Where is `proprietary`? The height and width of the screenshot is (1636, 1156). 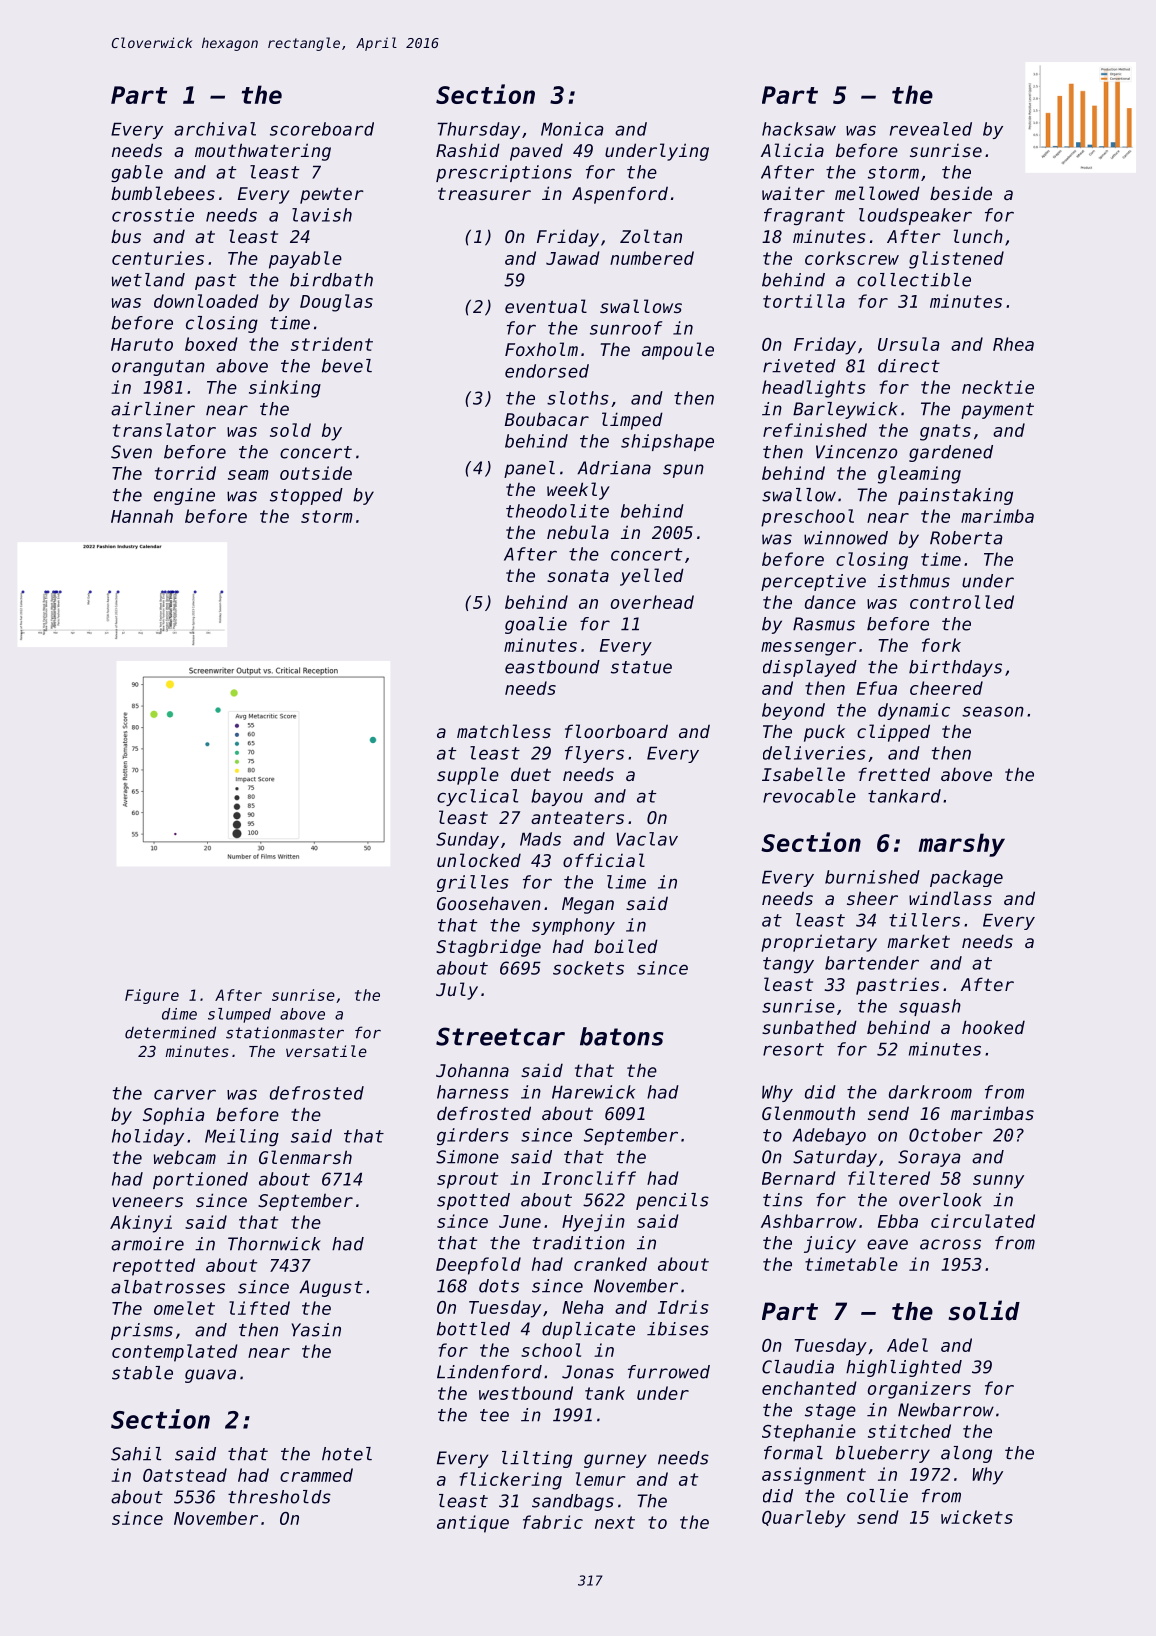 proprietary is located at coordinates (819, 943).
